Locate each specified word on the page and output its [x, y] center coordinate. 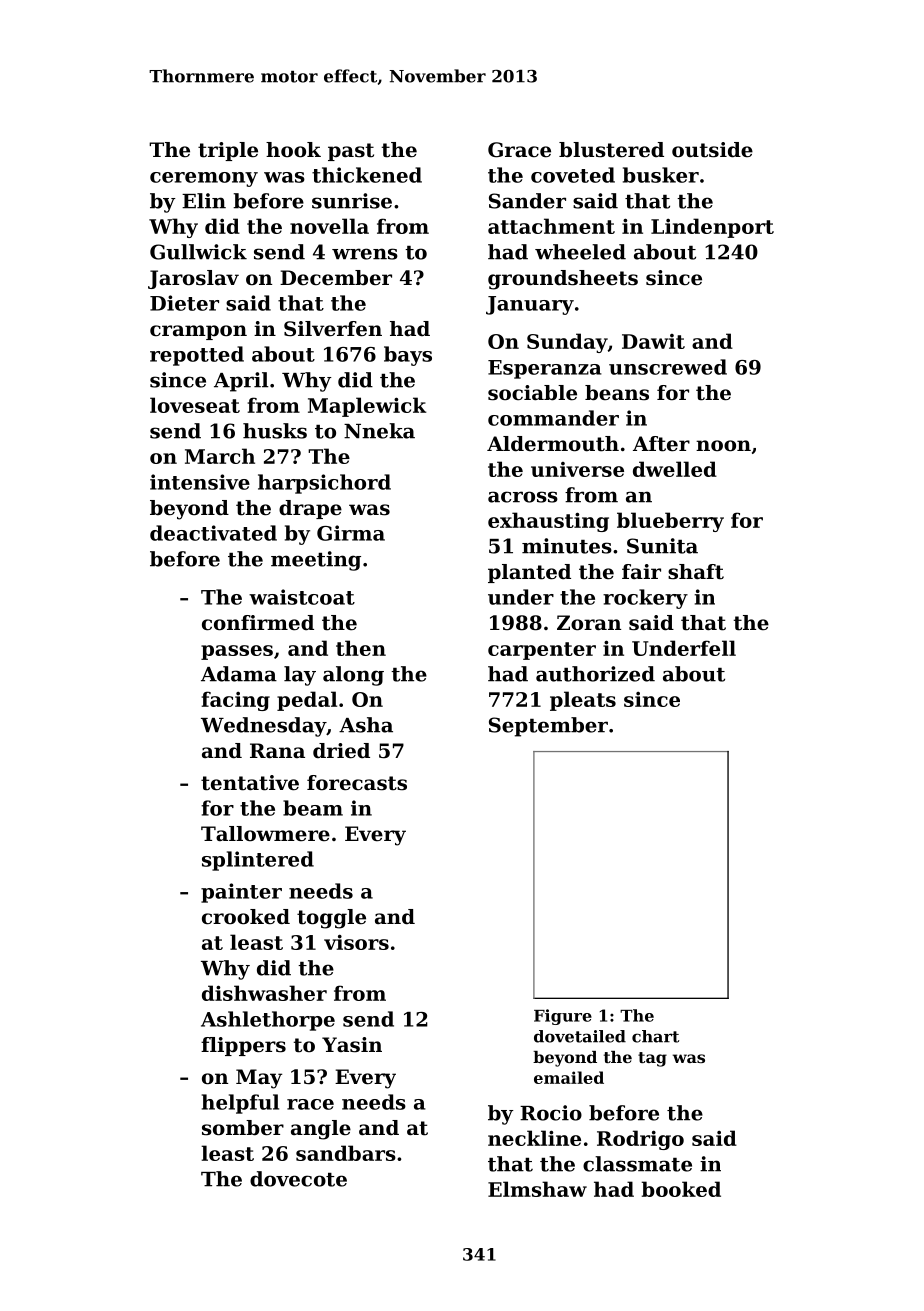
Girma [351, 533]
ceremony [204, 179]
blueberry [670, 522]
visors [356, 942]
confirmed [258, 623]
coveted [573, 175]
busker [661, 175]
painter [241, 893]
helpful [240, 1104]
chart [655, 1036]
